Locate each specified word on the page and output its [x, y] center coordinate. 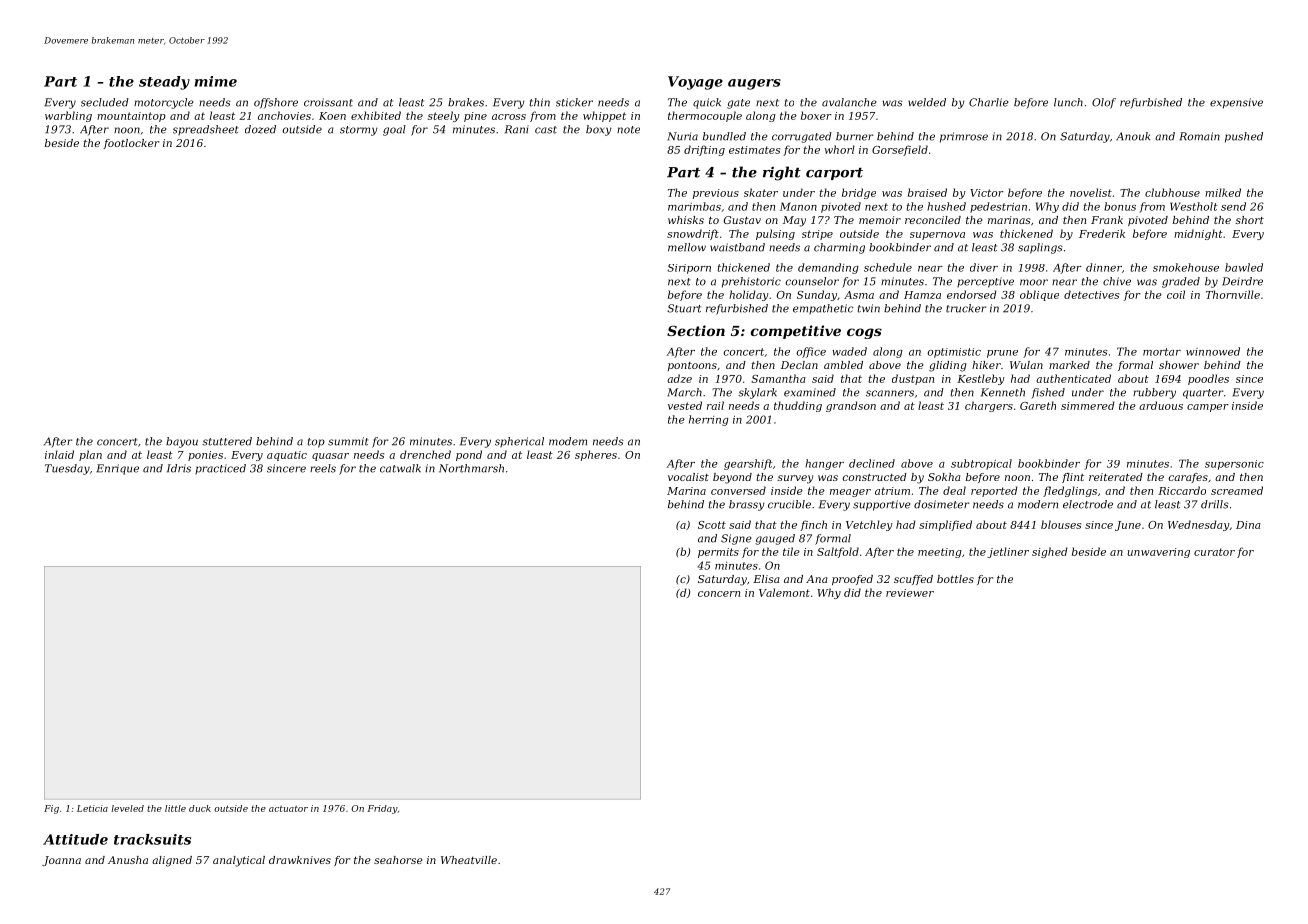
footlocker [131, 144]
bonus [1120, 206]
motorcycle [163, 103]
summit [348, 441]
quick [707, 103]
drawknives [300, 860]
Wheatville [469, 860]
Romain [1199, 136]
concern [719, 594]
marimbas [694, 206]
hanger [824, 464]
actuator [288, 808]
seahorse [398, 860]
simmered [1088, 405]
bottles [955, 579]
